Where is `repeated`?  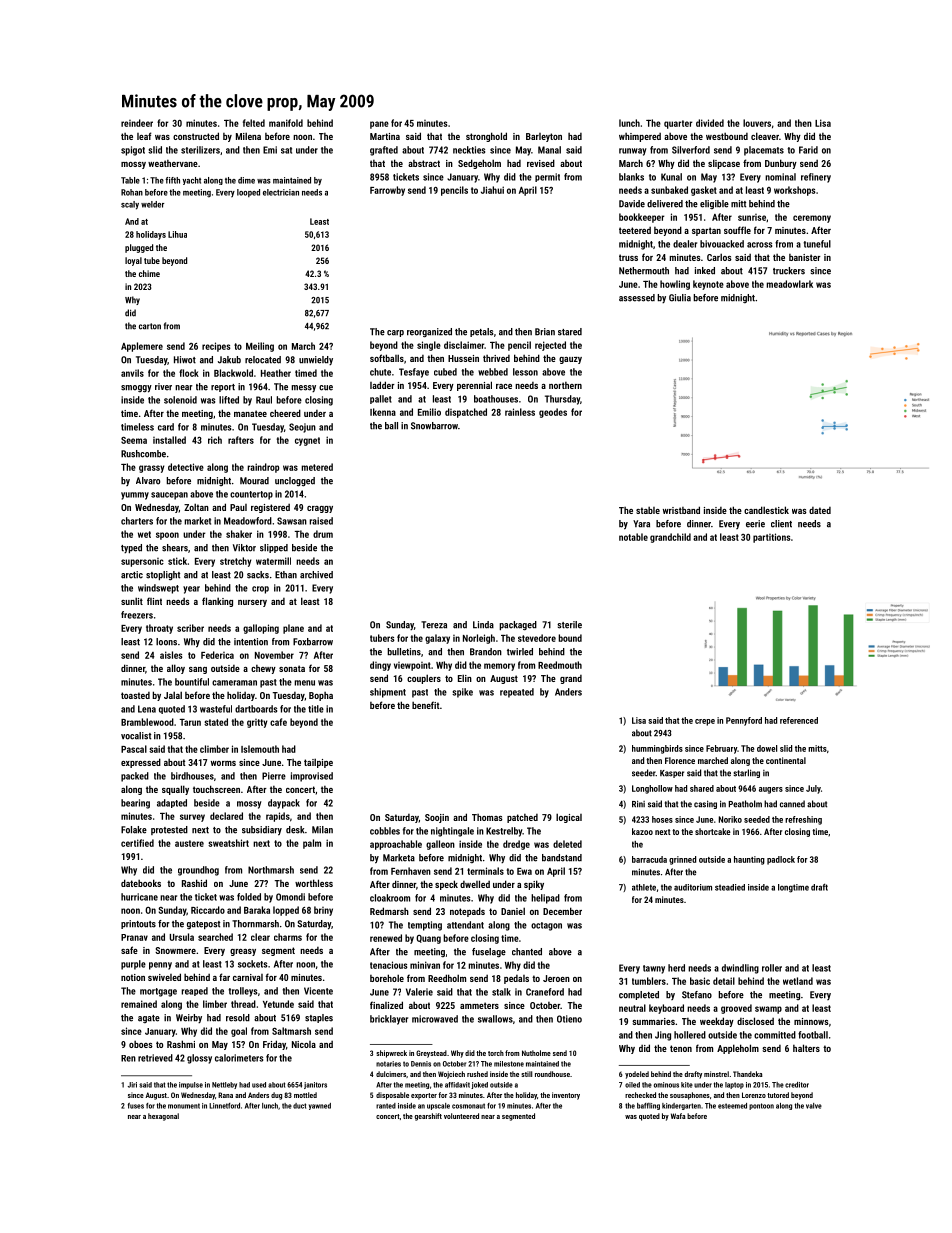 repeated is located at coordinates (517, 693).
